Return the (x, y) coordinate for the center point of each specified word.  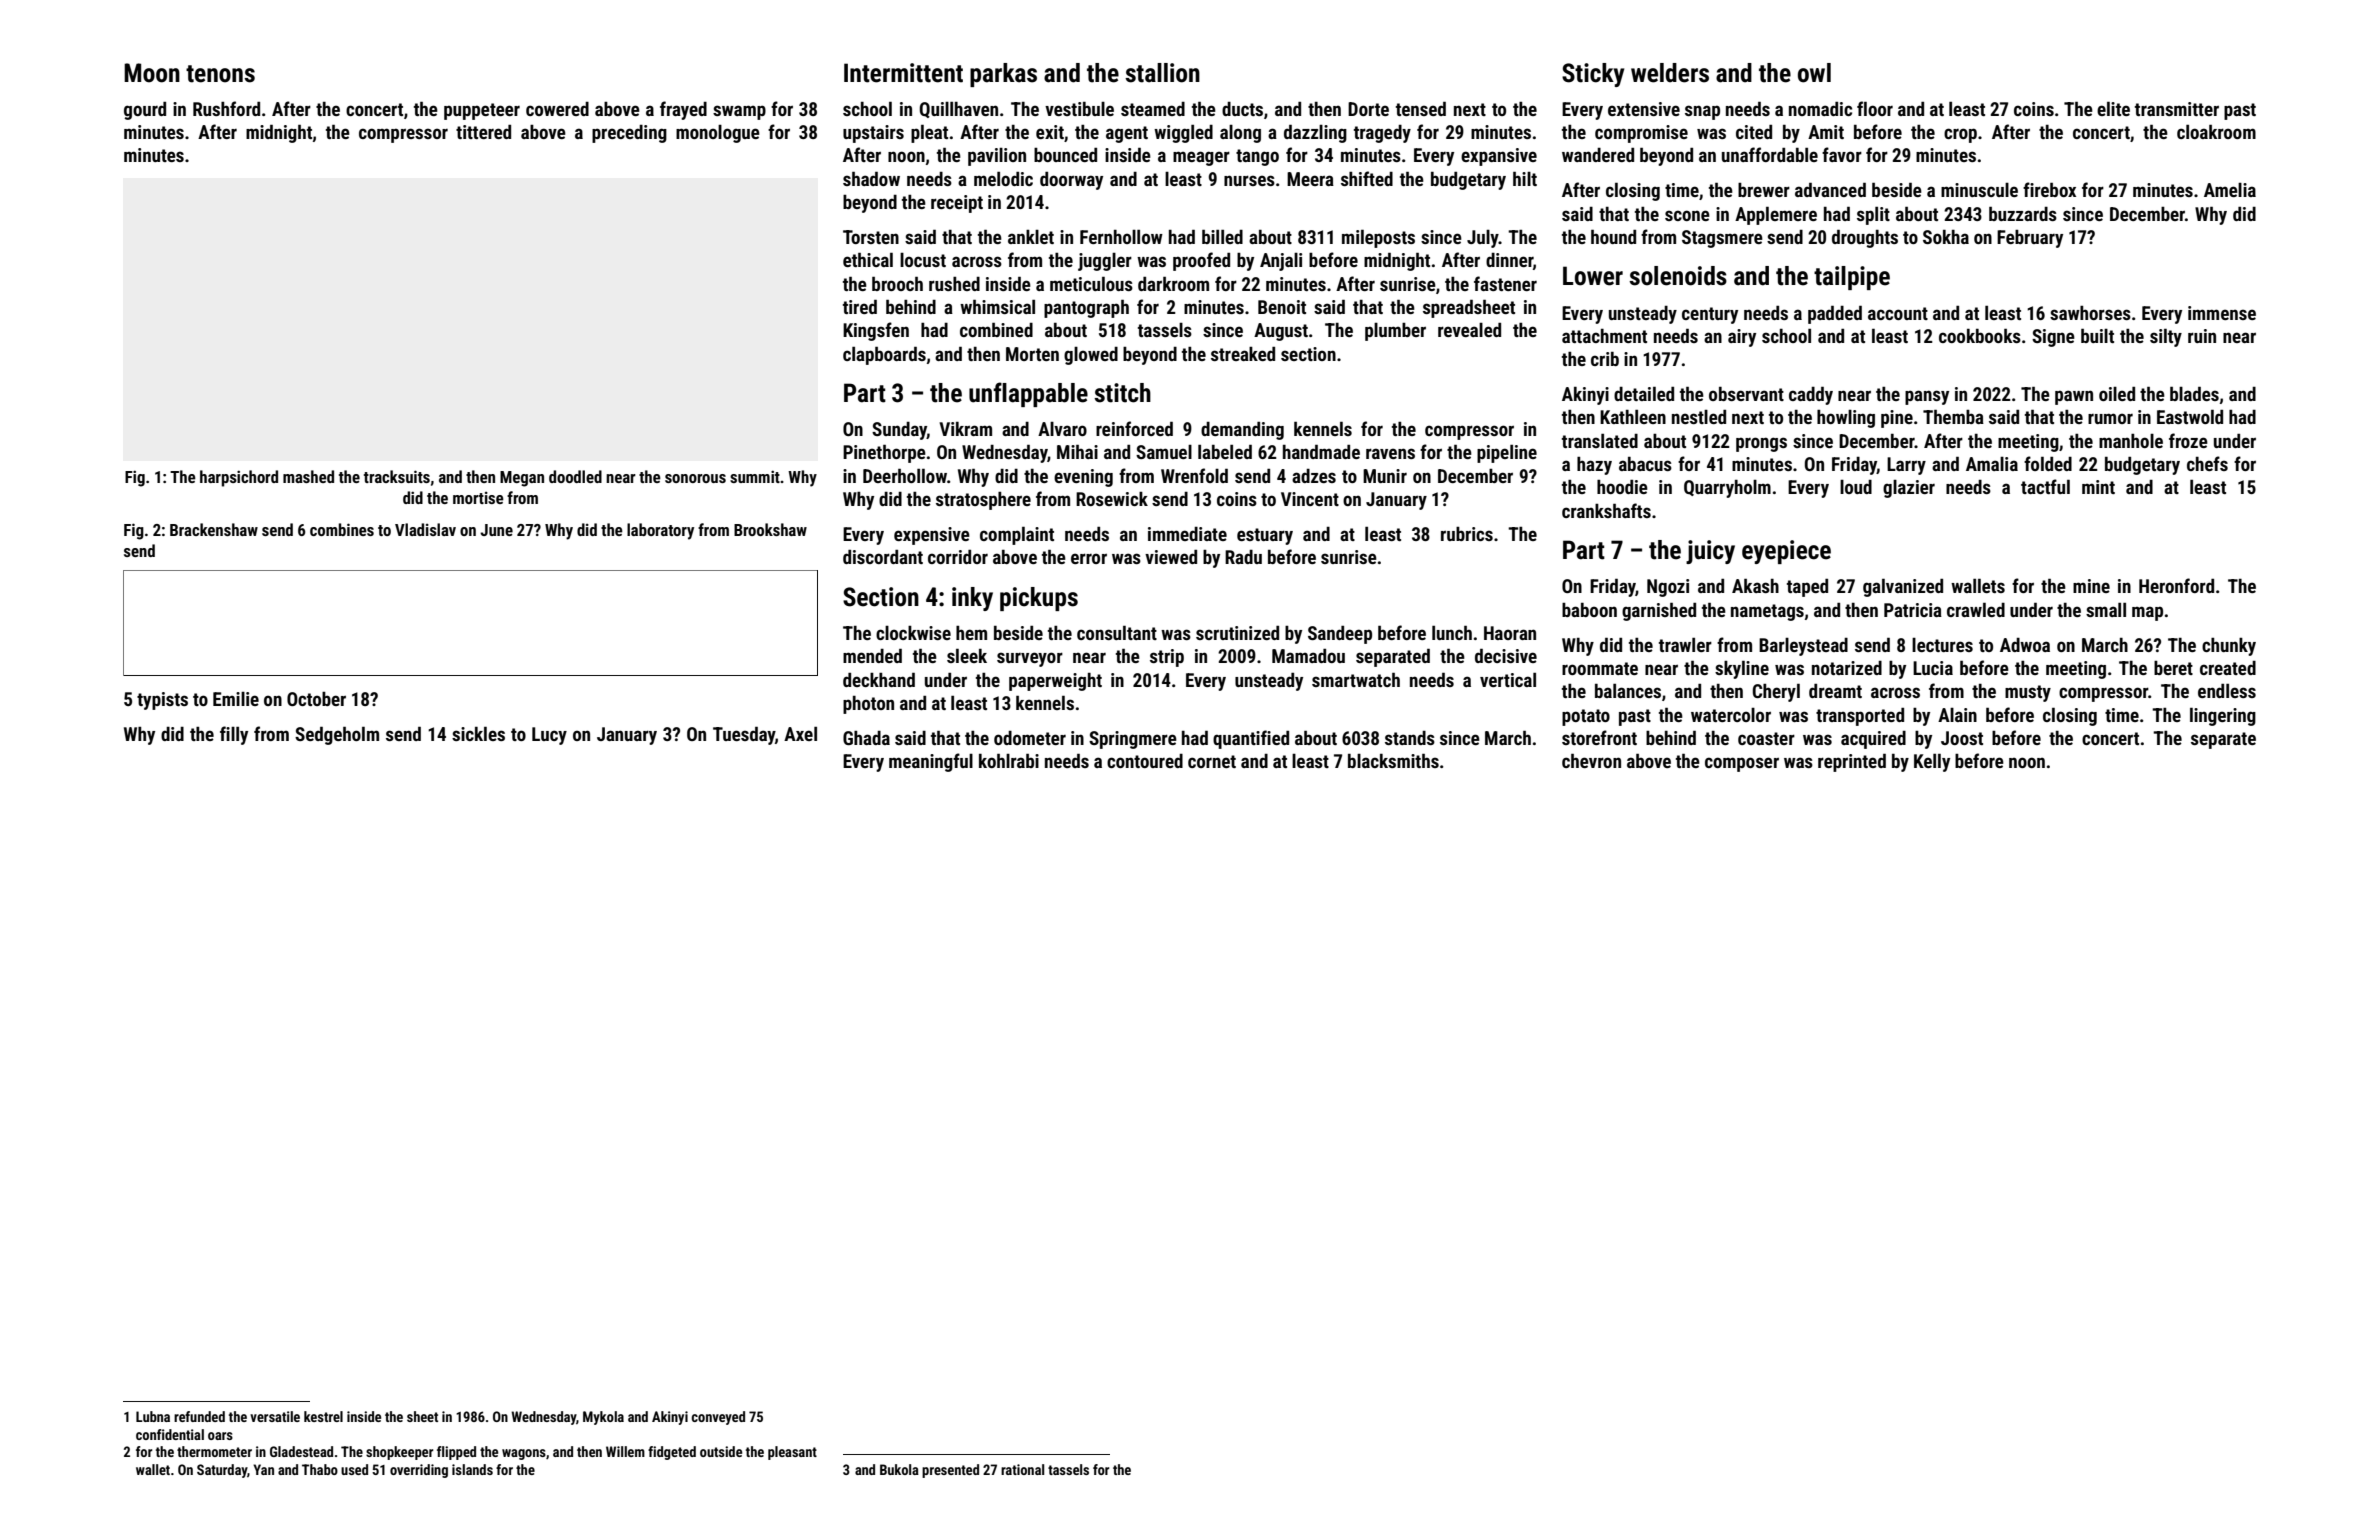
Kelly (1932, 762)
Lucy (549, 736)
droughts (1865, 238)
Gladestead (301, 1451)
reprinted (1852, 762)
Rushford (226, 108)
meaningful (931, 762)
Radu (1243, 557)
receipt (957, 204)
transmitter (2177, 109)
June (496, 530)
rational (1022, 1469)
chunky (2229, 647)
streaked (1243, 354)
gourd (145, 111)
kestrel (323, 1416)
